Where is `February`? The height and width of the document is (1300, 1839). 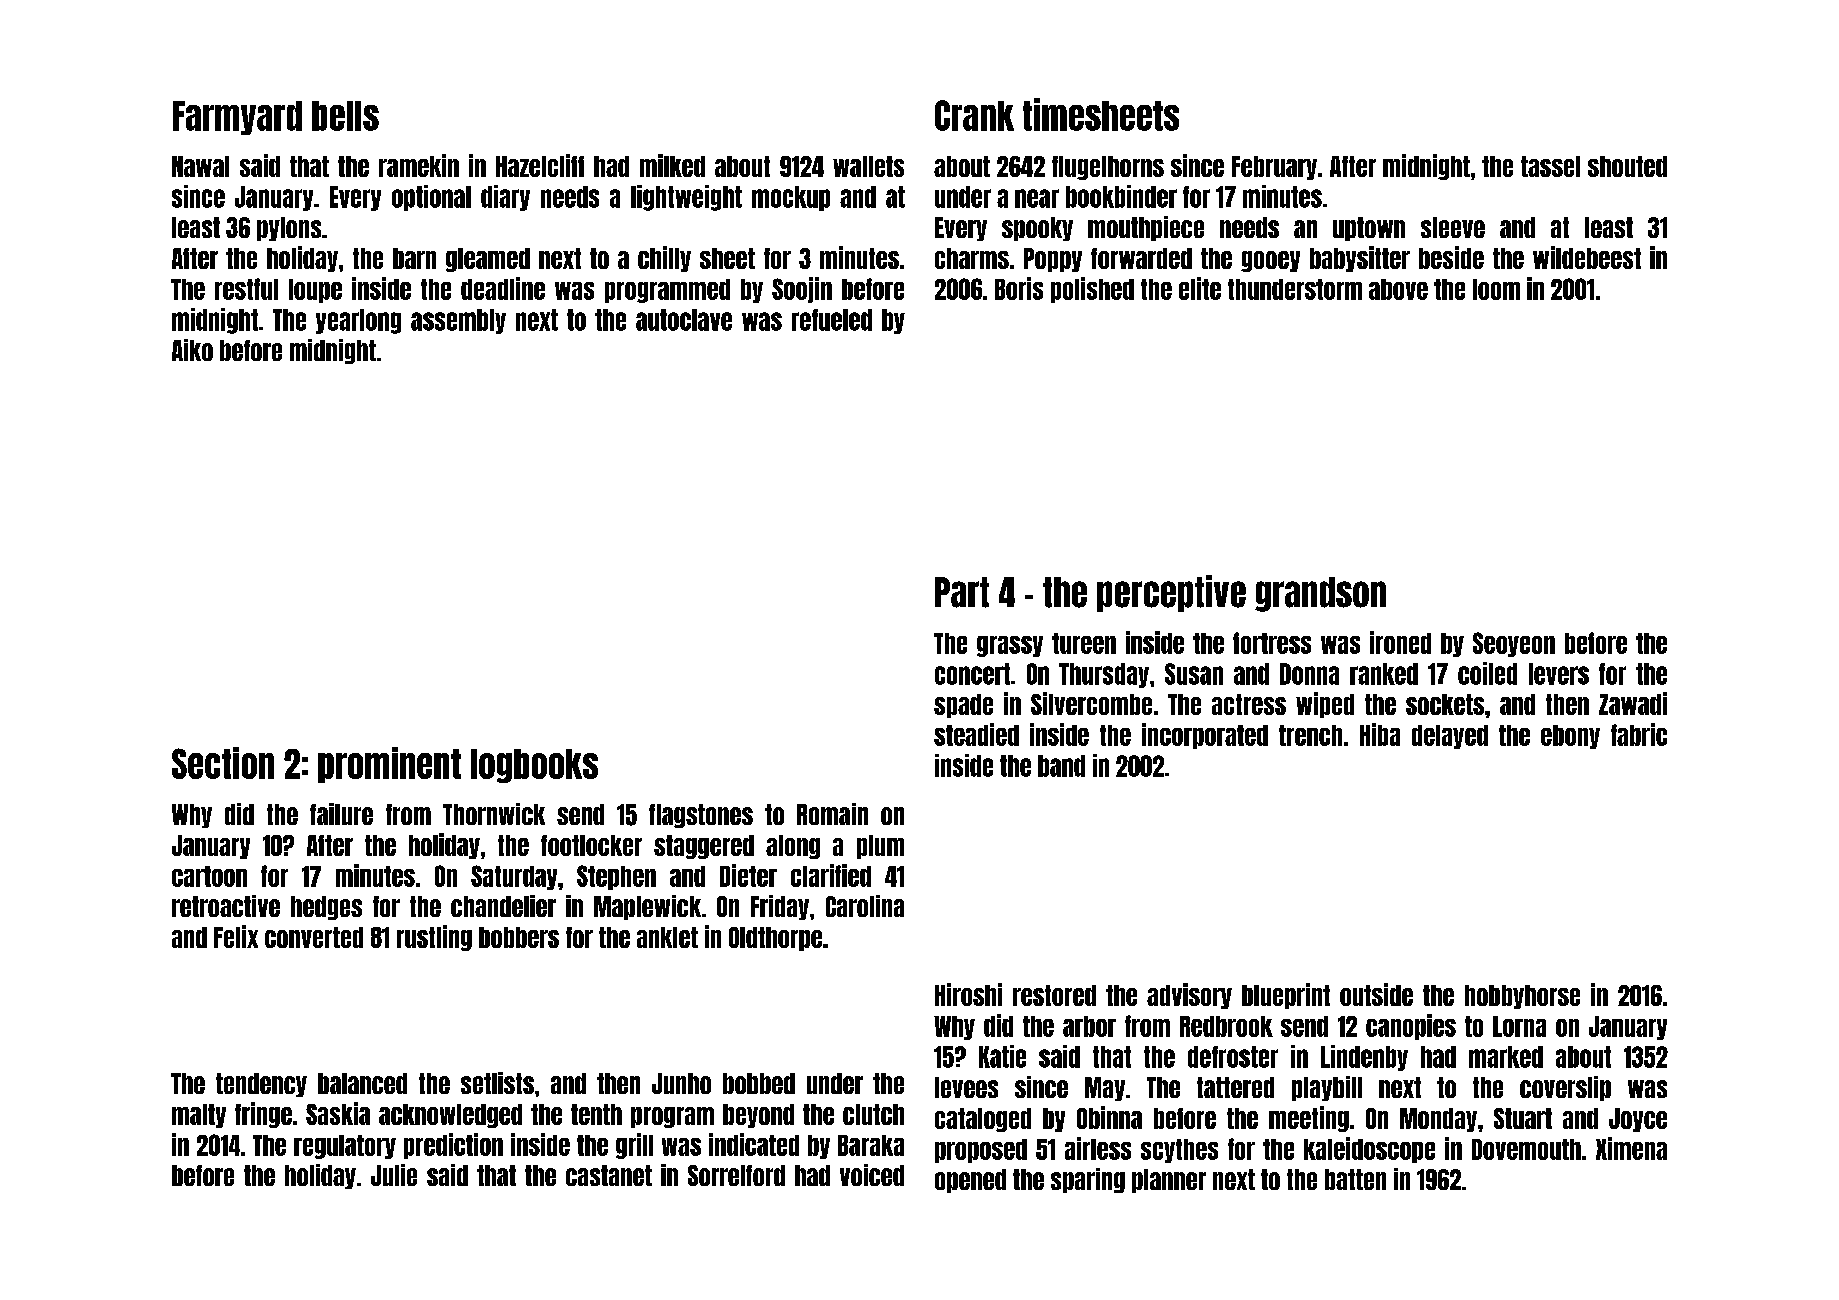 February is located at coordinates (1274, 168).
